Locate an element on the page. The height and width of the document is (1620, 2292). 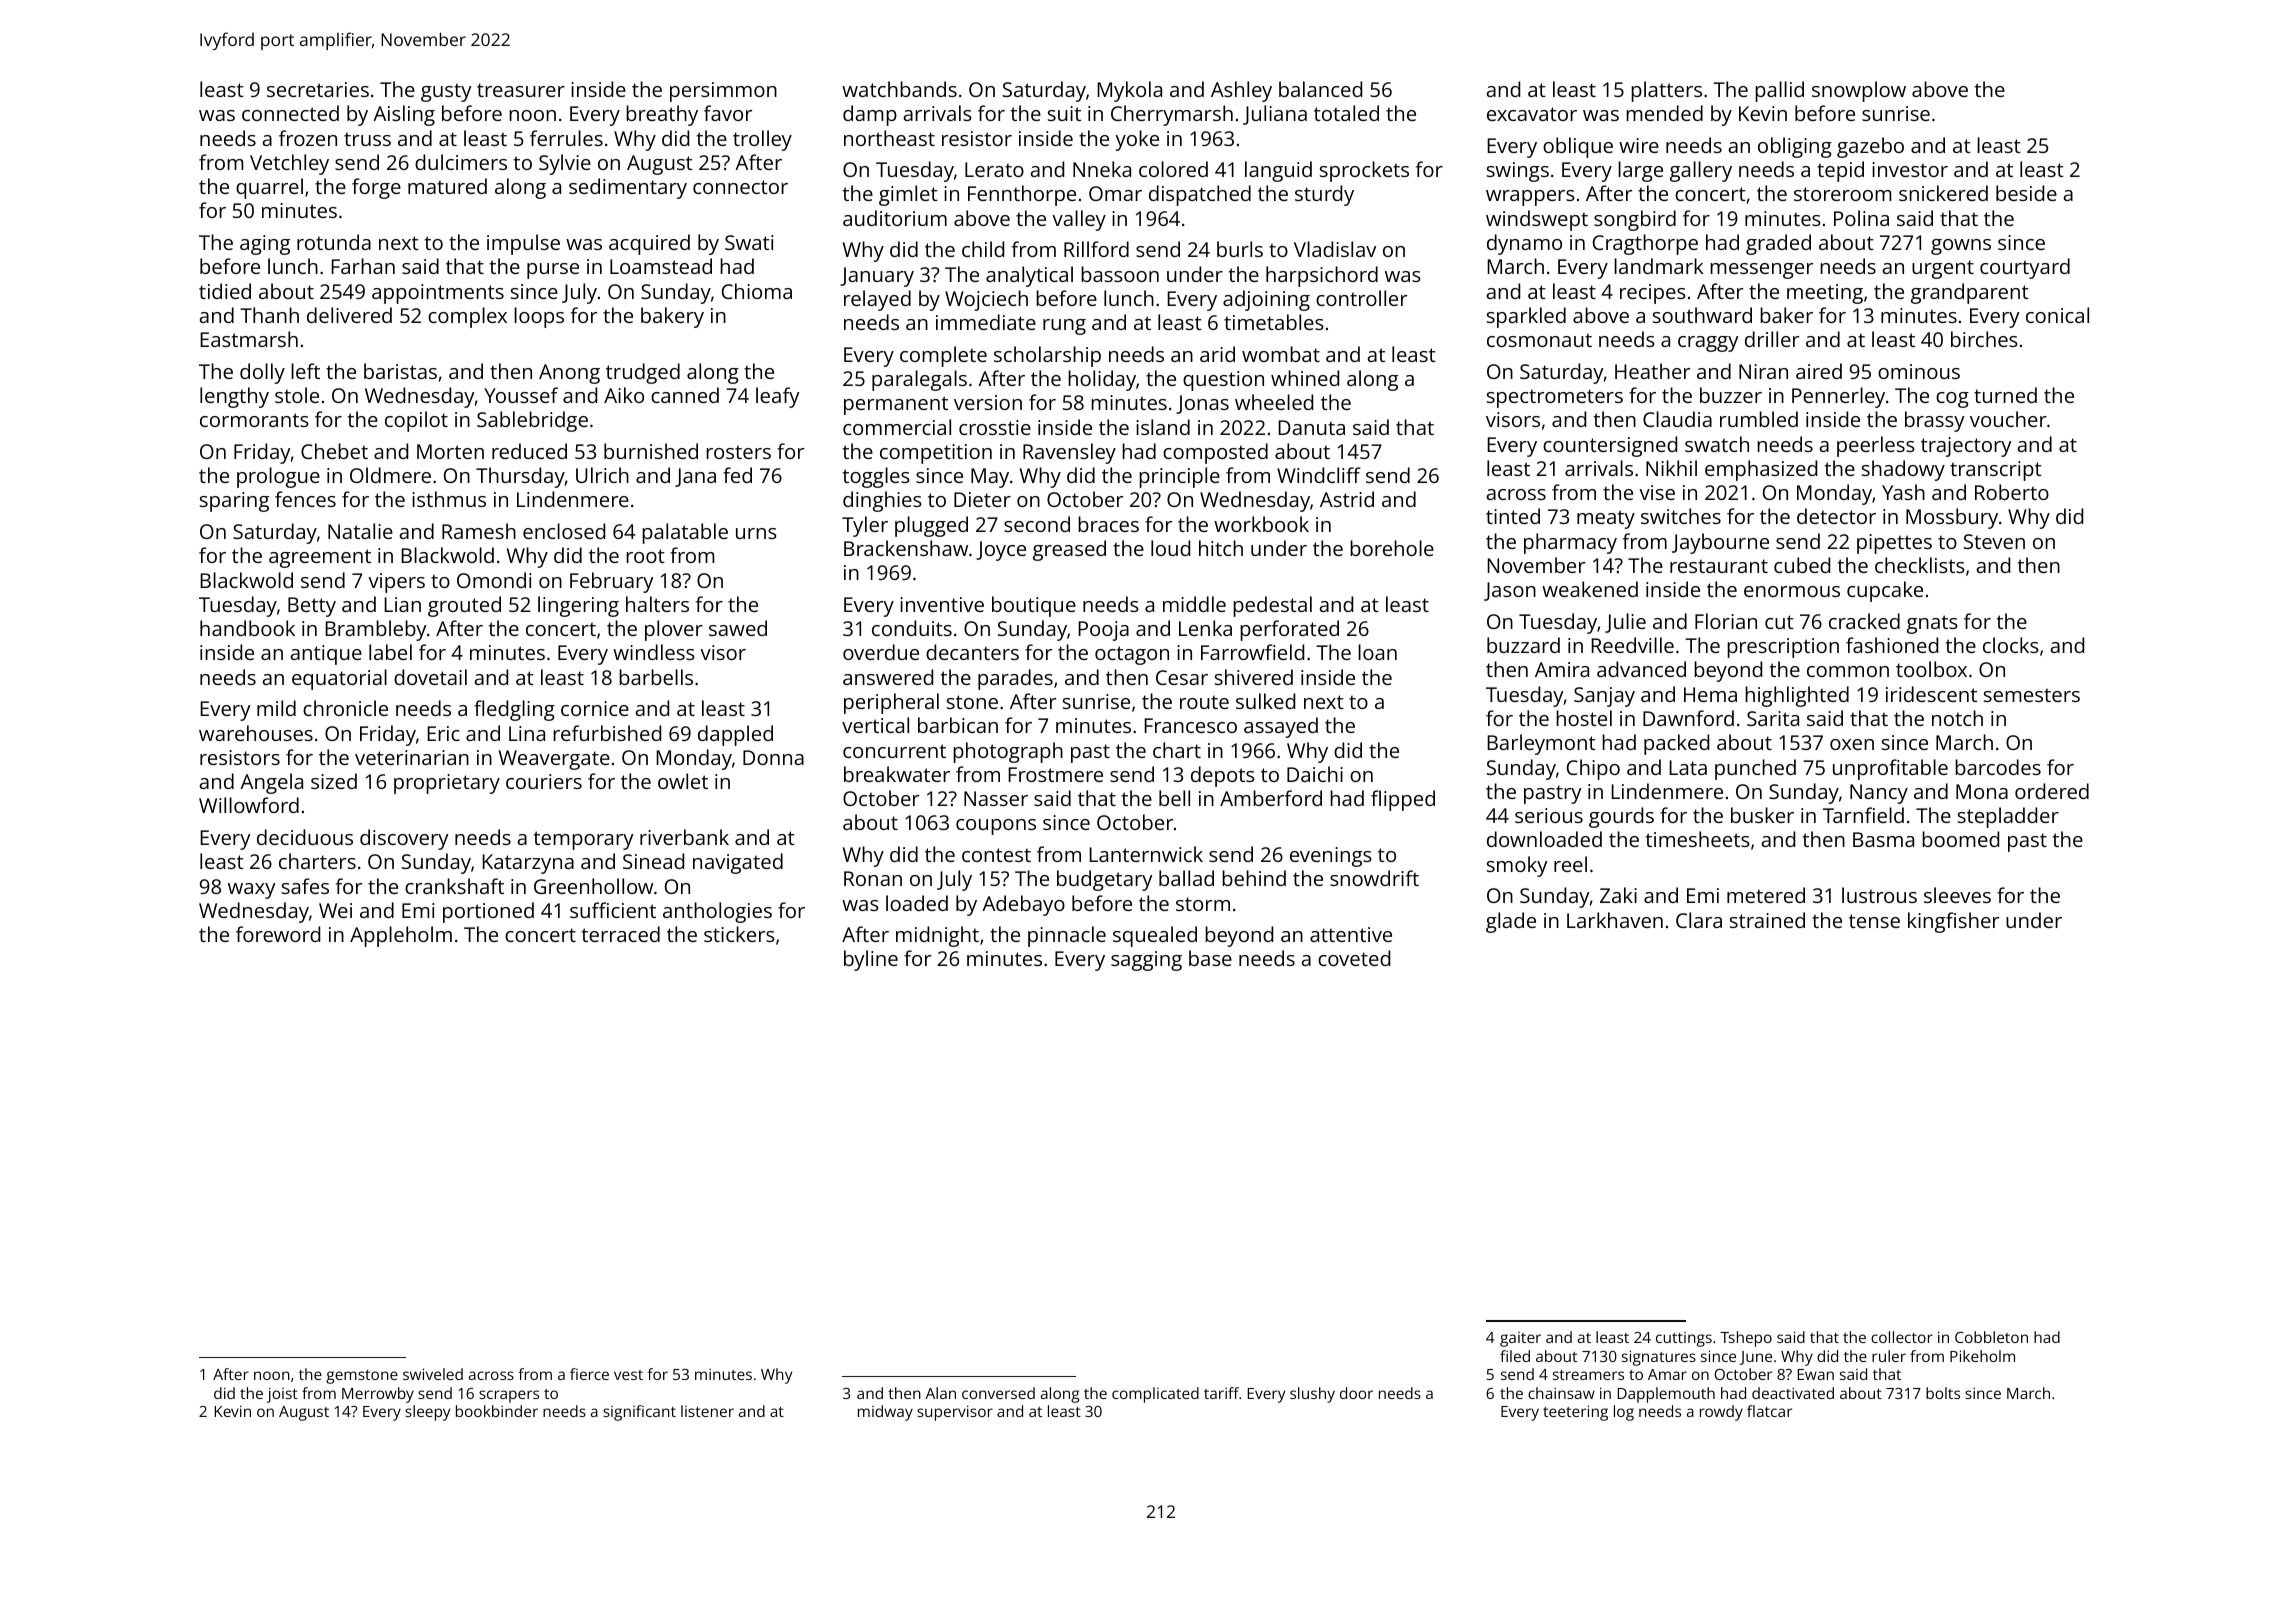
competition is located at coordinates (936, 454).
